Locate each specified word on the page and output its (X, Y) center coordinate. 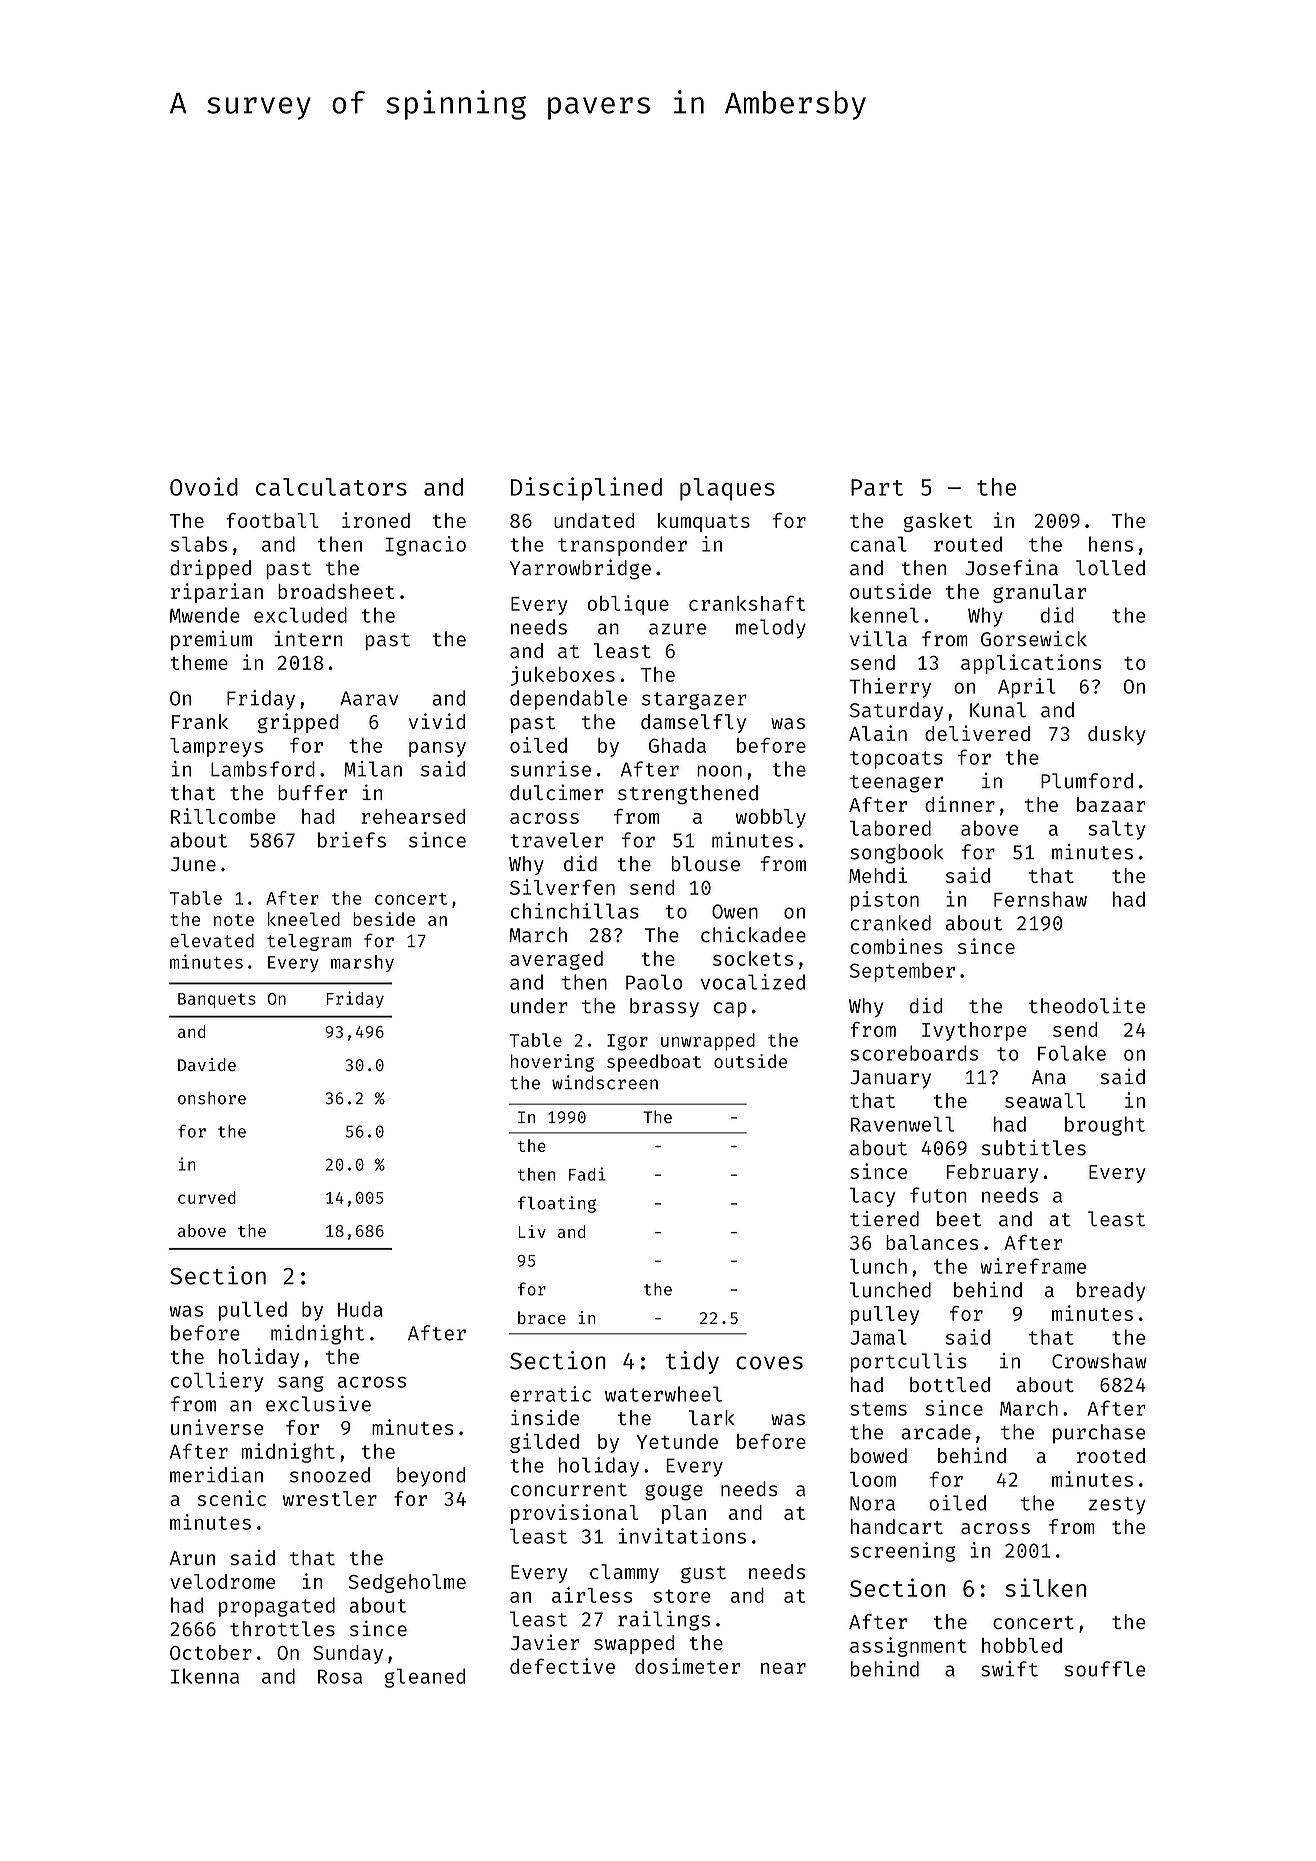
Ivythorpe (974, 1031)
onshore (212, 1098)
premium (211, 640)
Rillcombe (223, 816)
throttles (282, 1629)
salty (1117, 830)
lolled (1110, 568)
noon (719, 771)
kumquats (704, 522)
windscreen (605, 1082)
